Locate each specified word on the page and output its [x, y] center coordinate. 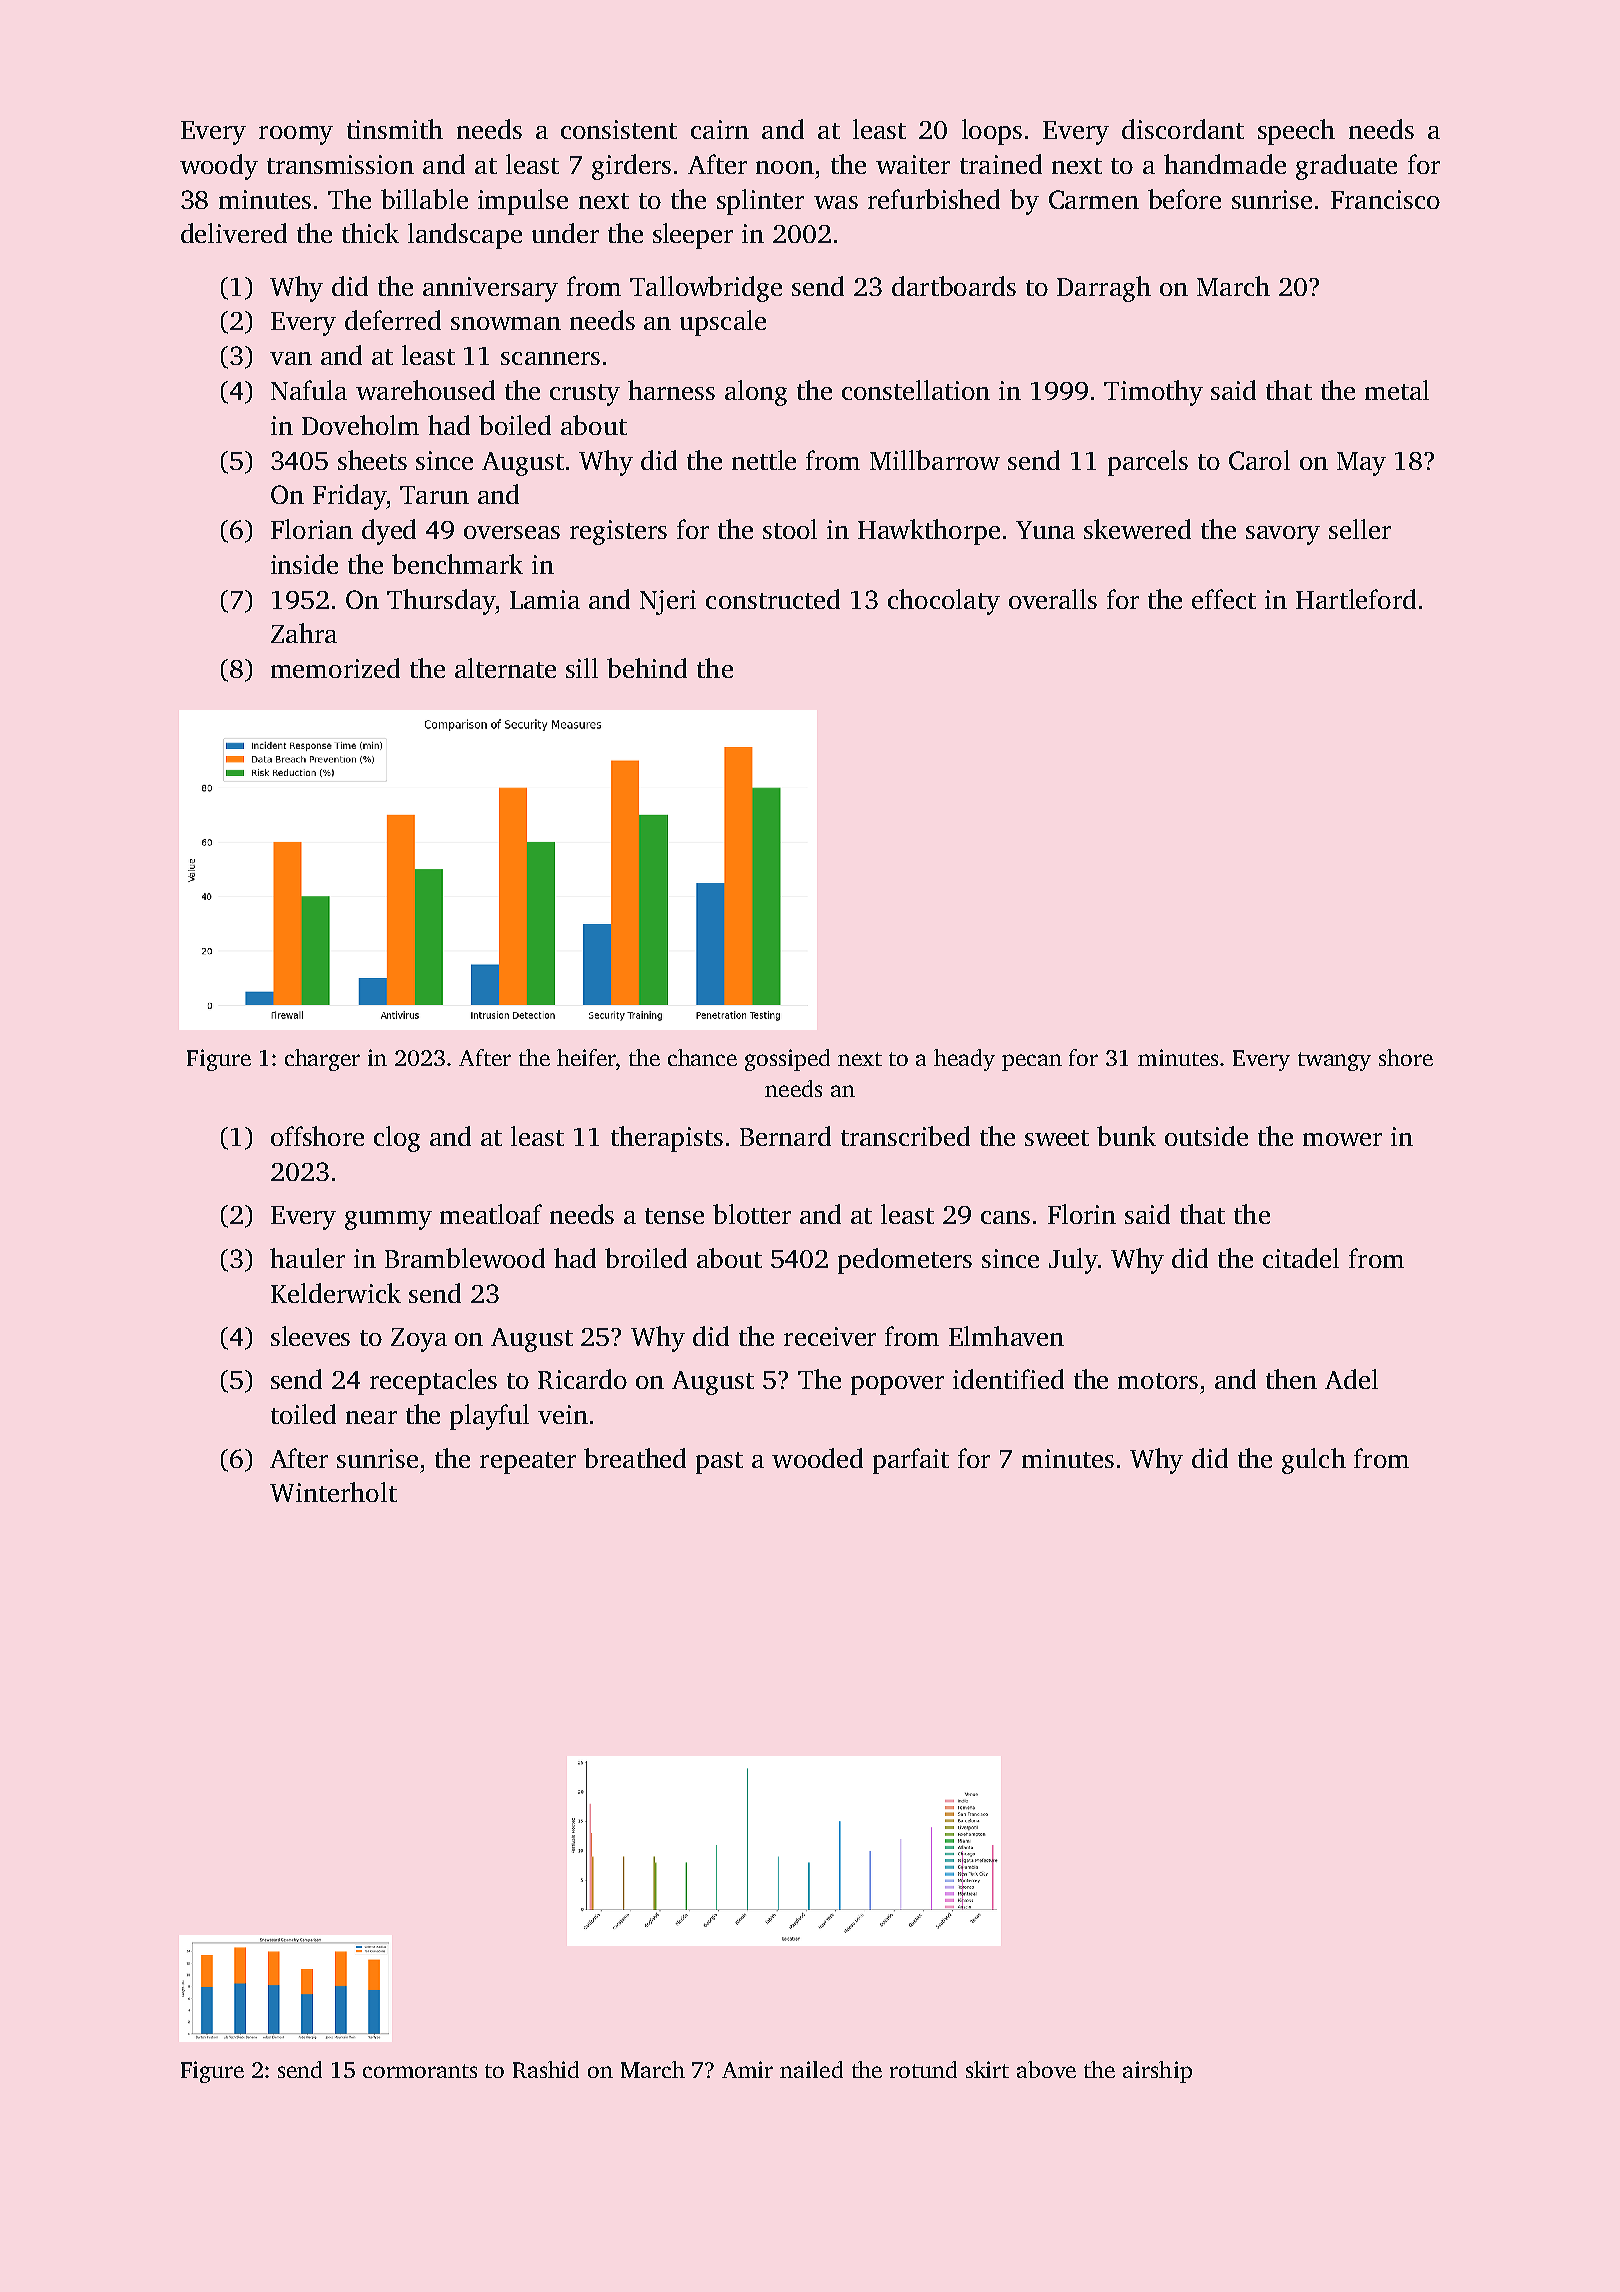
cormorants [420, 2071]
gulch [1314, 1461]
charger [322, 1060]
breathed [635, 1458]
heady [964, 1060]
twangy [1334, 1061]
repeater [528, 1463]
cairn [720, 129]
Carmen [1094, 199]
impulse [523, 202]
